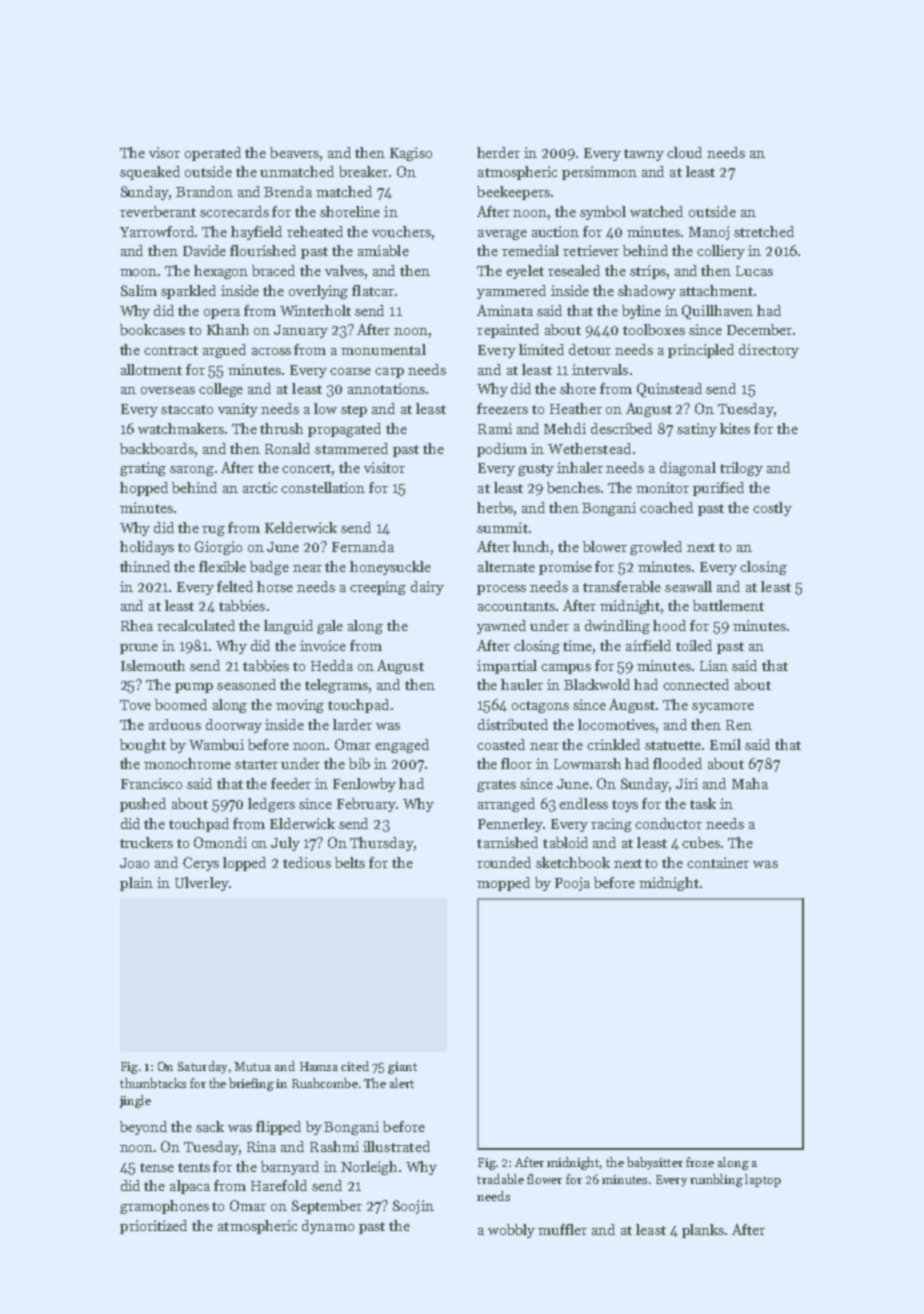  What do you see at coordinates (279, 1185) in the screenshot?
I see `Harefold` at bounding box center [279, 1185].
